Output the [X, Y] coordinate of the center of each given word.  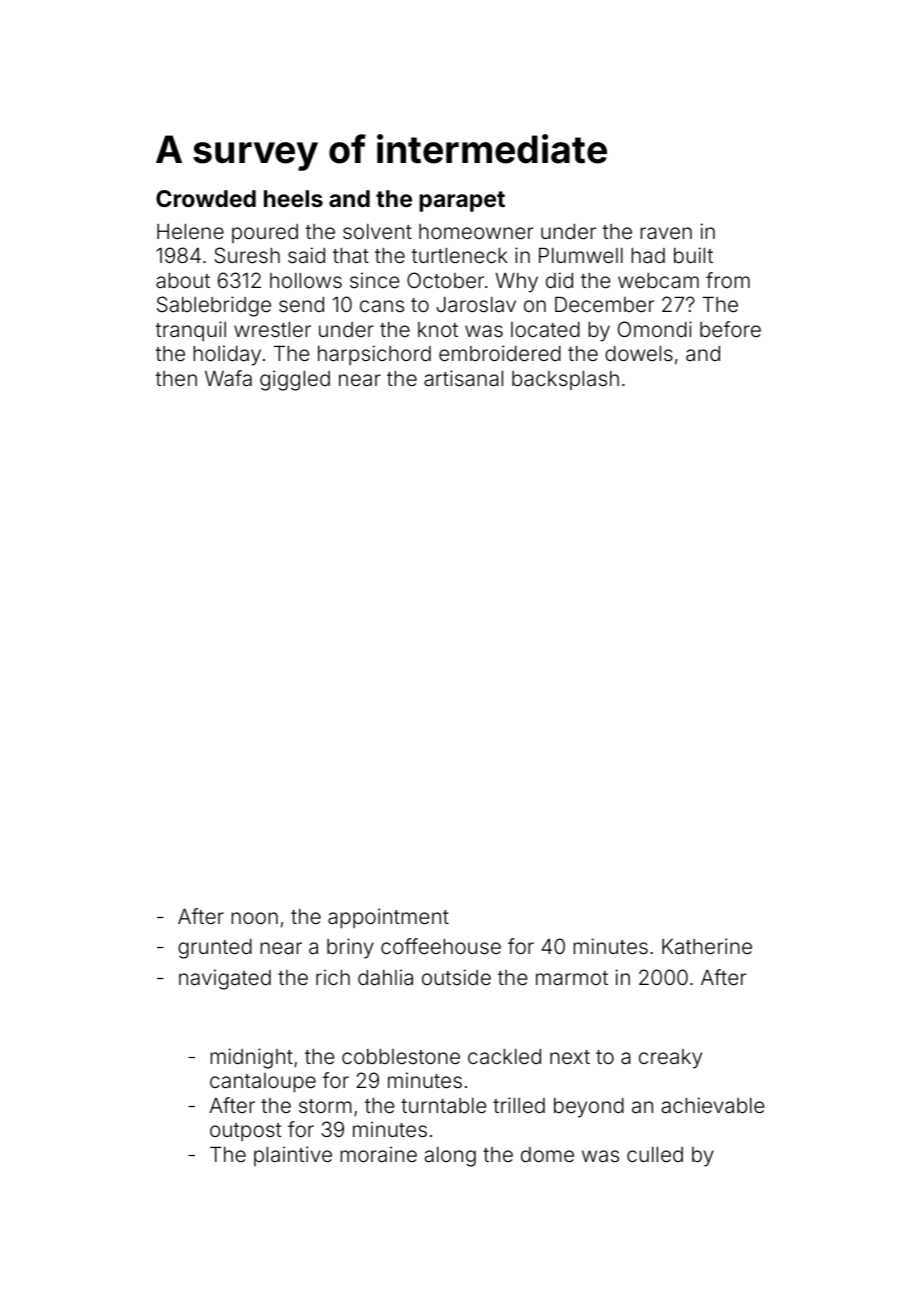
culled [655, 1154]
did [559, 280]
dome [547, 1154]
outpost [245, 1132]
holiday [227, 355]
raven [666, 233]
